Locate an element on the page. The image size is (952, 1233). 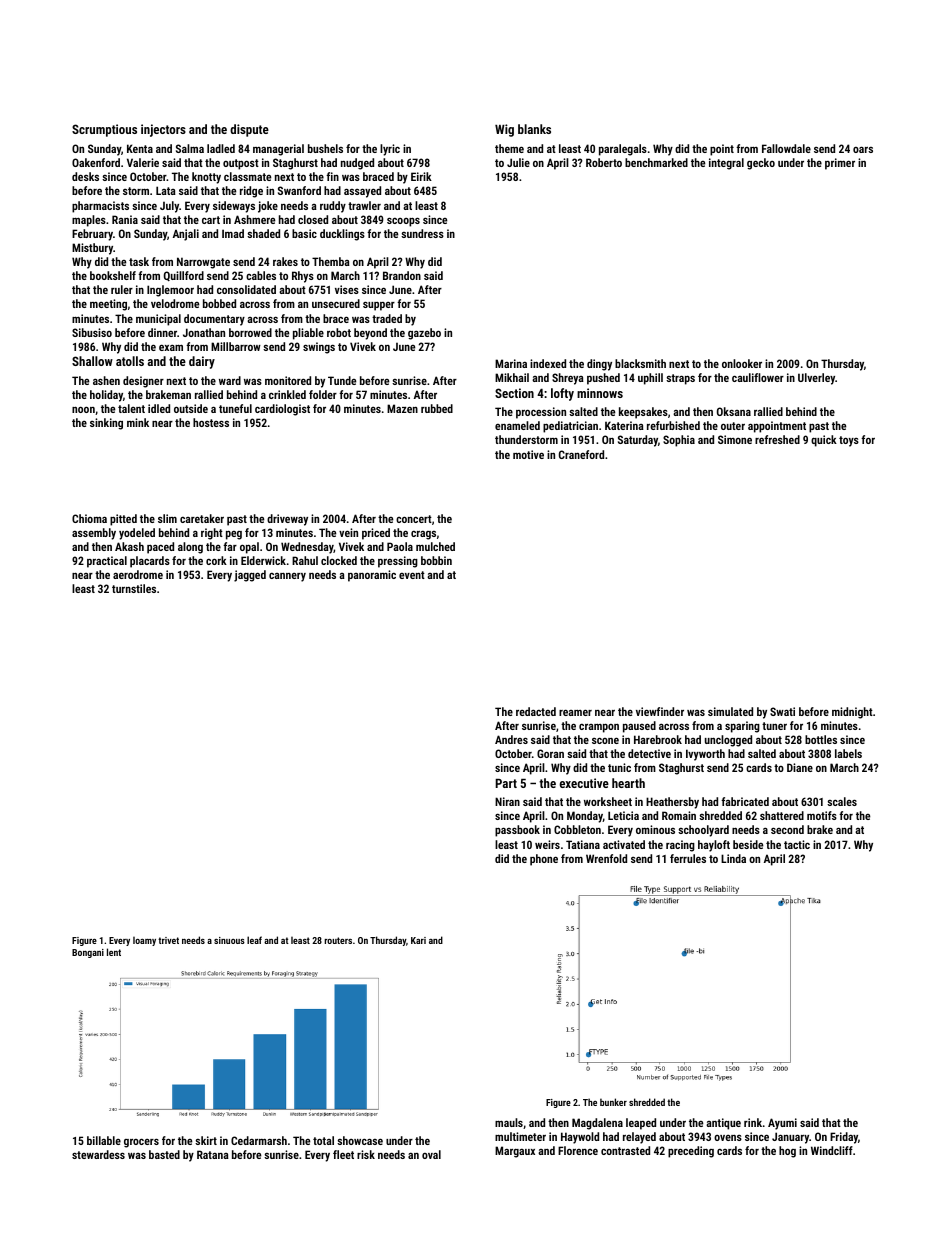
panoramic is located at coordinates (372, 576).
